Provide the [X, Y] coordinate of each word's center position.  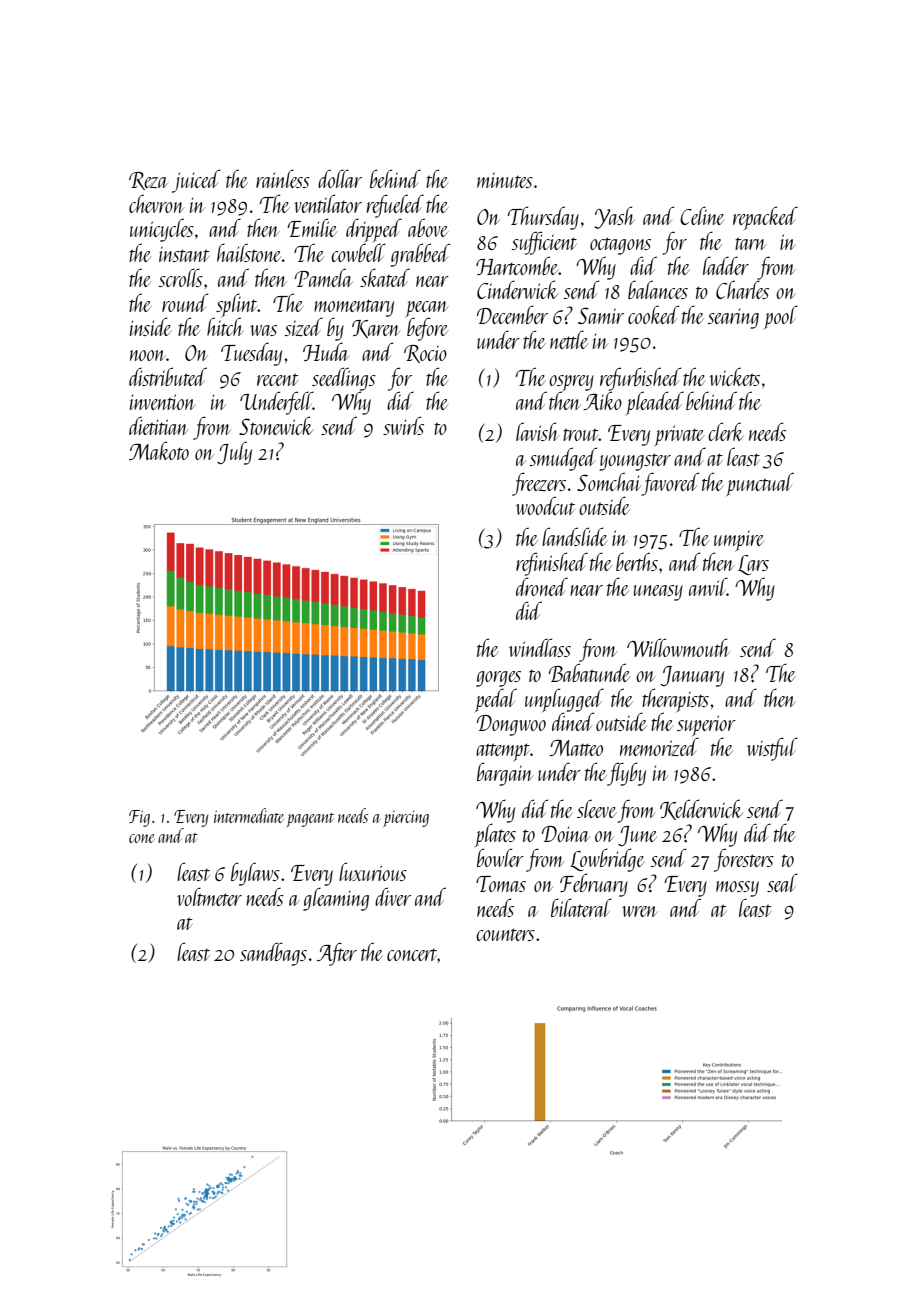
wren [640, 911]
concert [412, 955]
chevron [157, 203]
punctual [760, 484]
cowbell [358, 252]
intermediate [249, 815]
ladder [726, 265]
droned [542, 586]
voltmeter [209, 896]
